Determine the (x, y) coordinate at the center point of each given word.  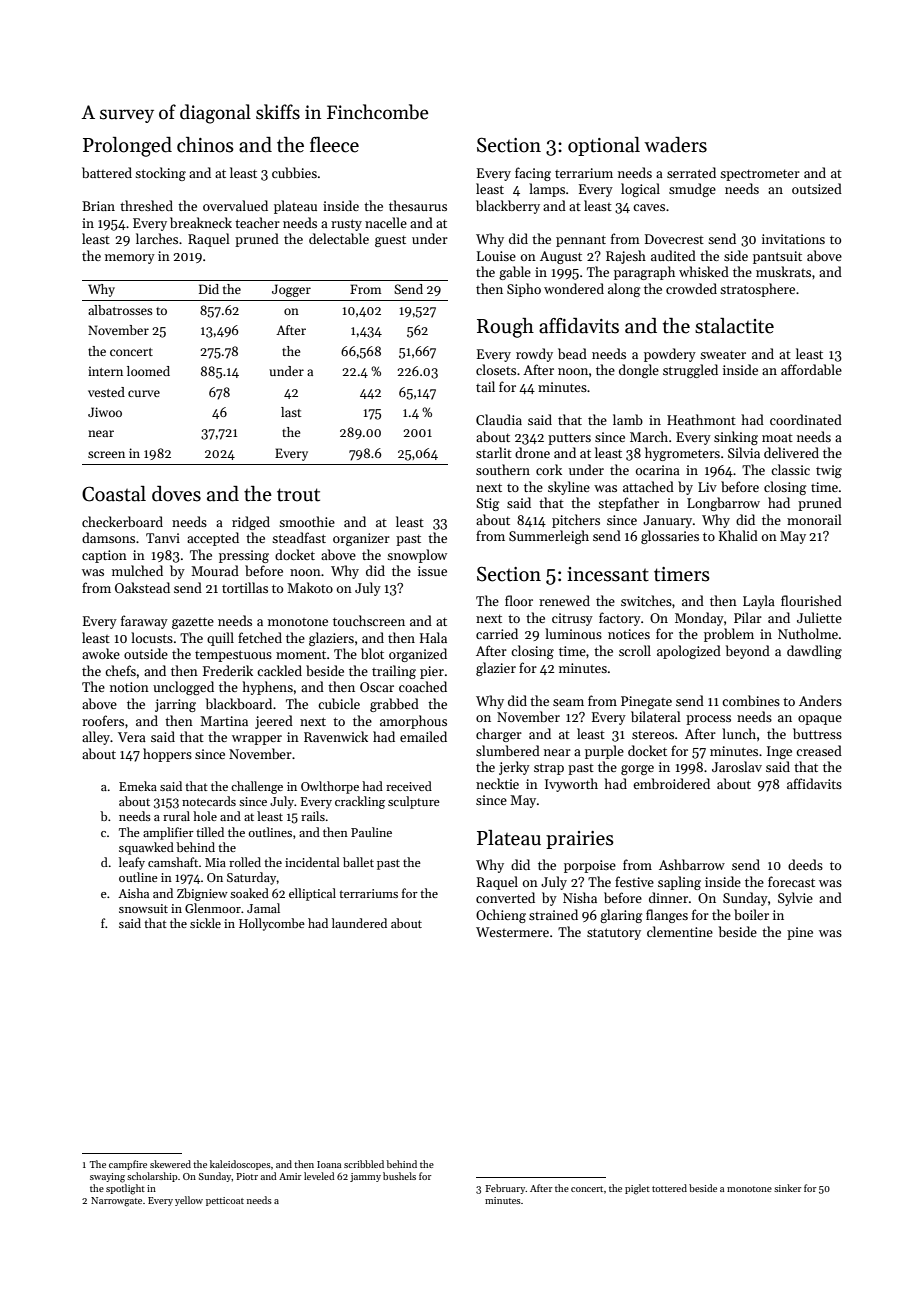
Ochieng (501, 916)
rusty (346, 225)
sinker (787, 1188)
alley (96, 738)
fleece (334, 145)
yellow (189, 1201)
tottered (669, 1188)
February (505, 1189)
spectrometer (760, 175)
